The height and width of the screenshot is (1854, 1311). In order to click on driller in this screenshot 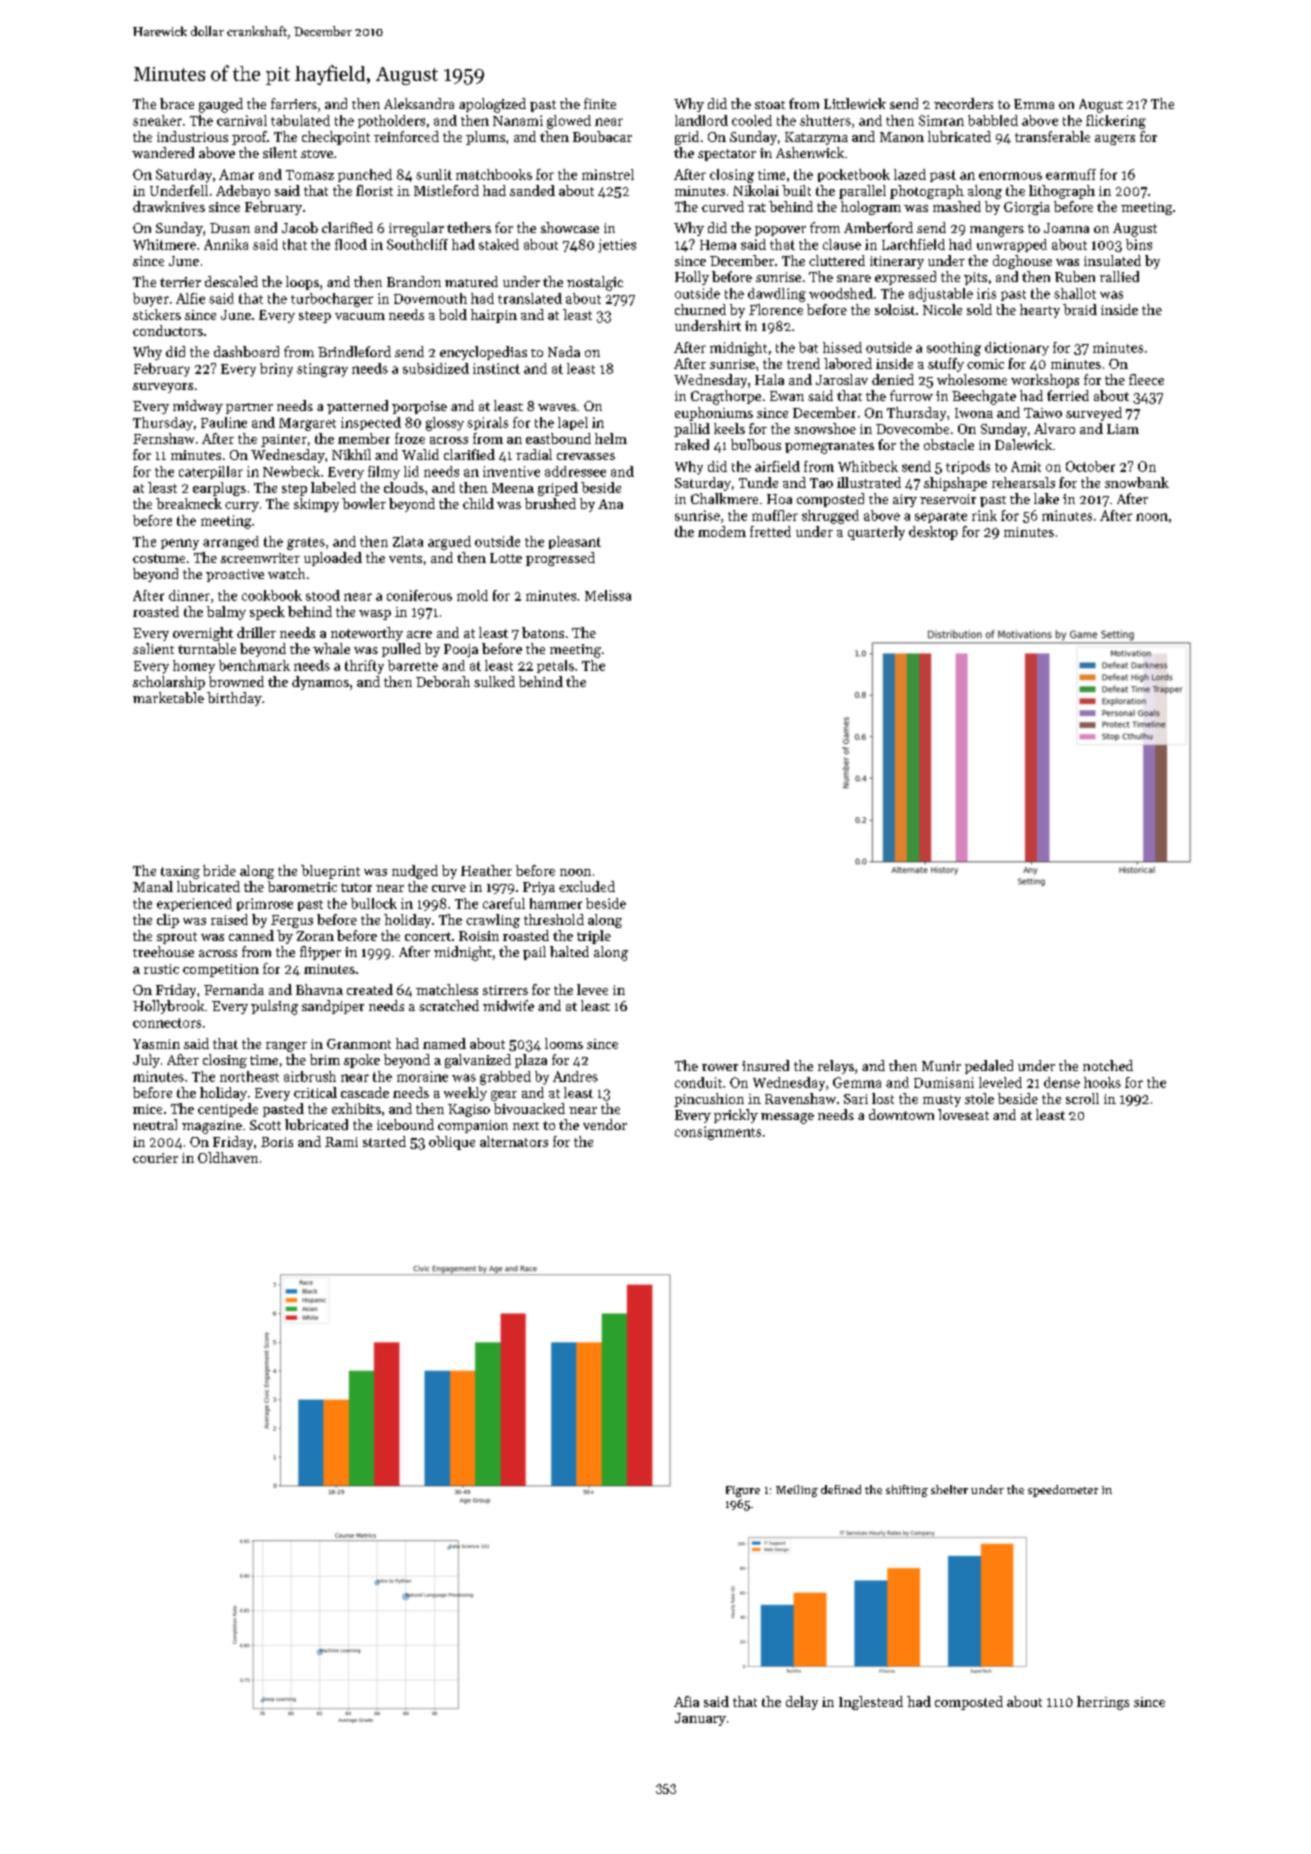, I will do `click(256, 632)`.
